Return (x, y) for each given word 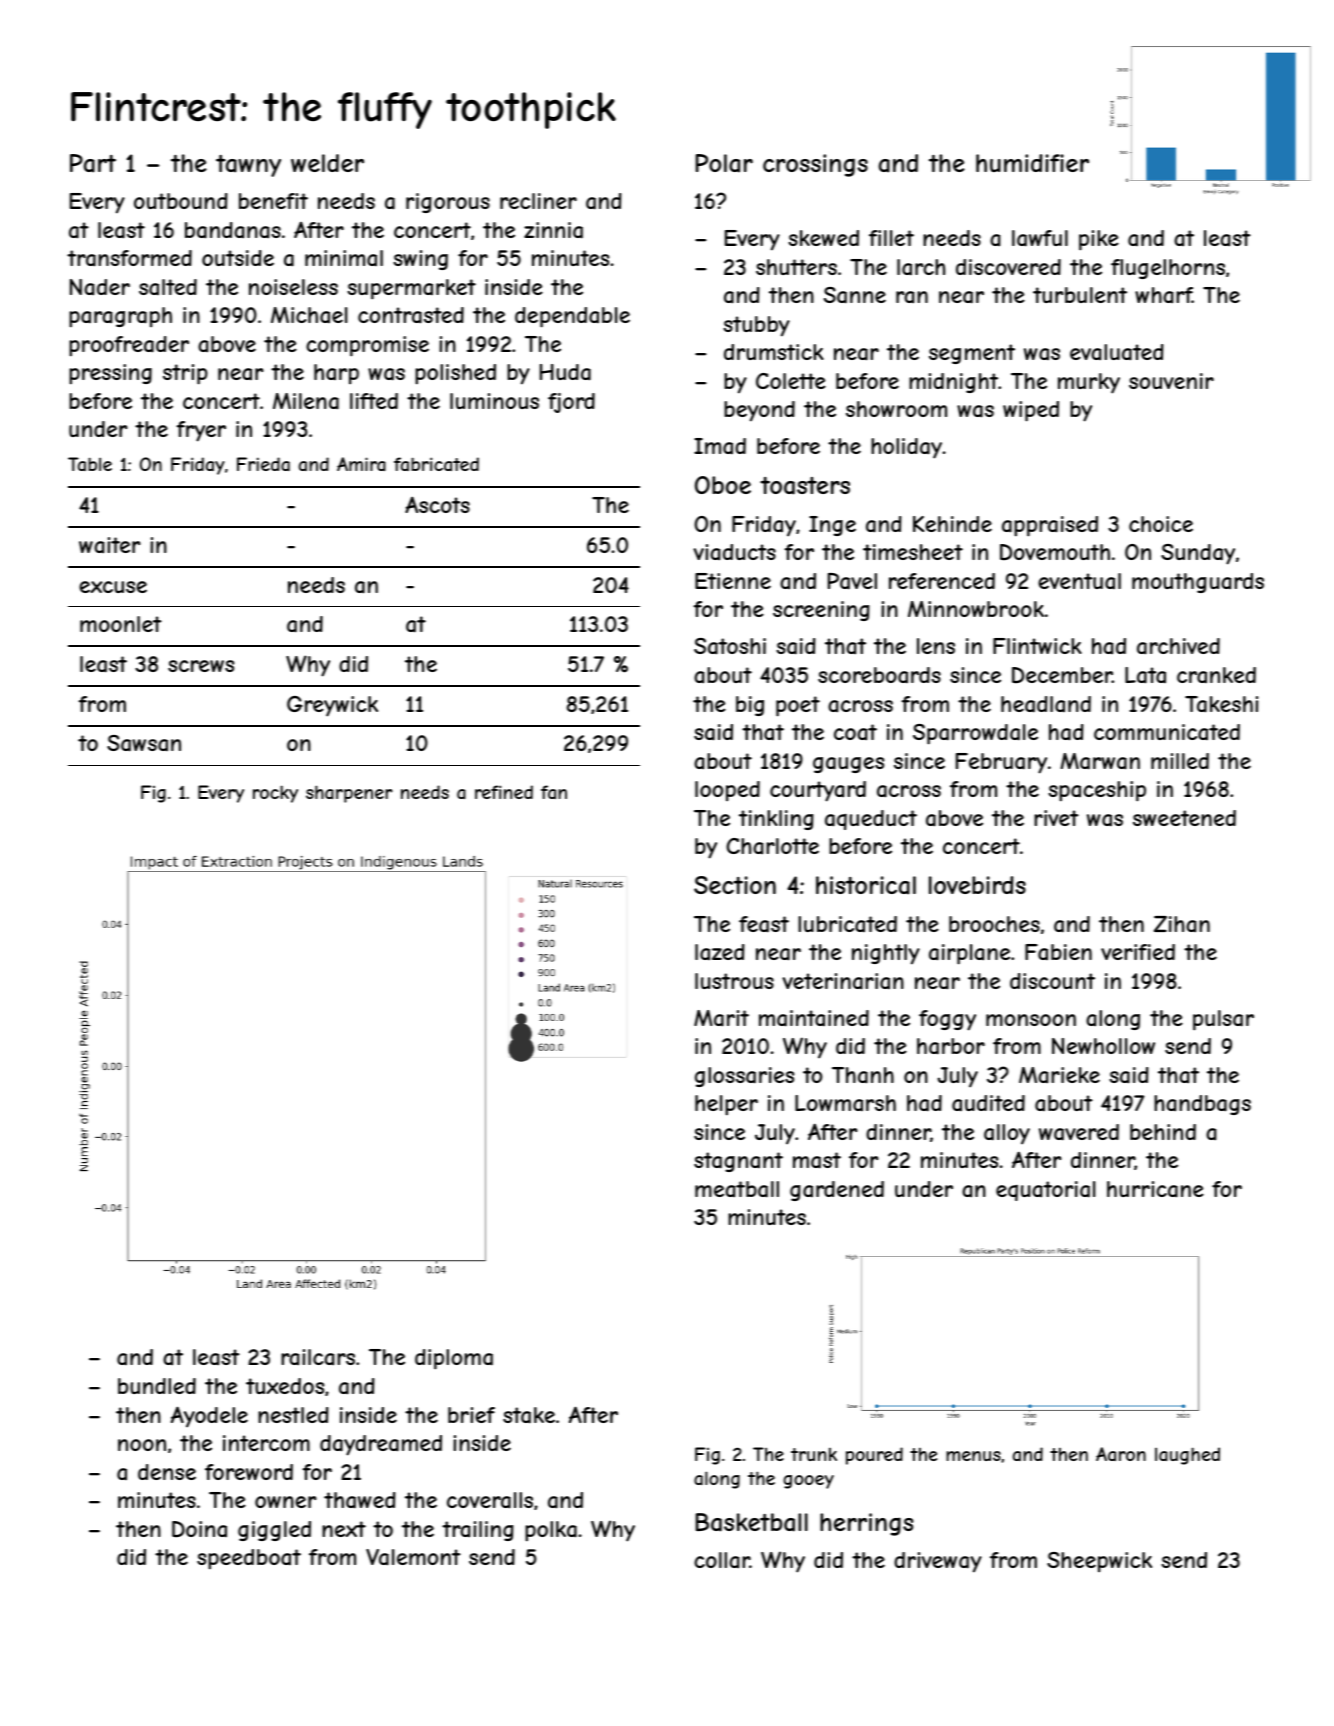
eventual (1079, 581)
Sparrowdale (975, 734)
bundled (157, 1386)
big (750, 706)
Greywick (332, 706)
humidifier (1032, 163)
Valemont (413, 1557)
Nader (100, 287)
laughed (1187, 1456)
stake (529, 1415)
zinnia (553, 230)
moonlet (121, 624)
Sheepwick (1099, 1562)
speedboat (249, 1559)
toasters (805, 486)
